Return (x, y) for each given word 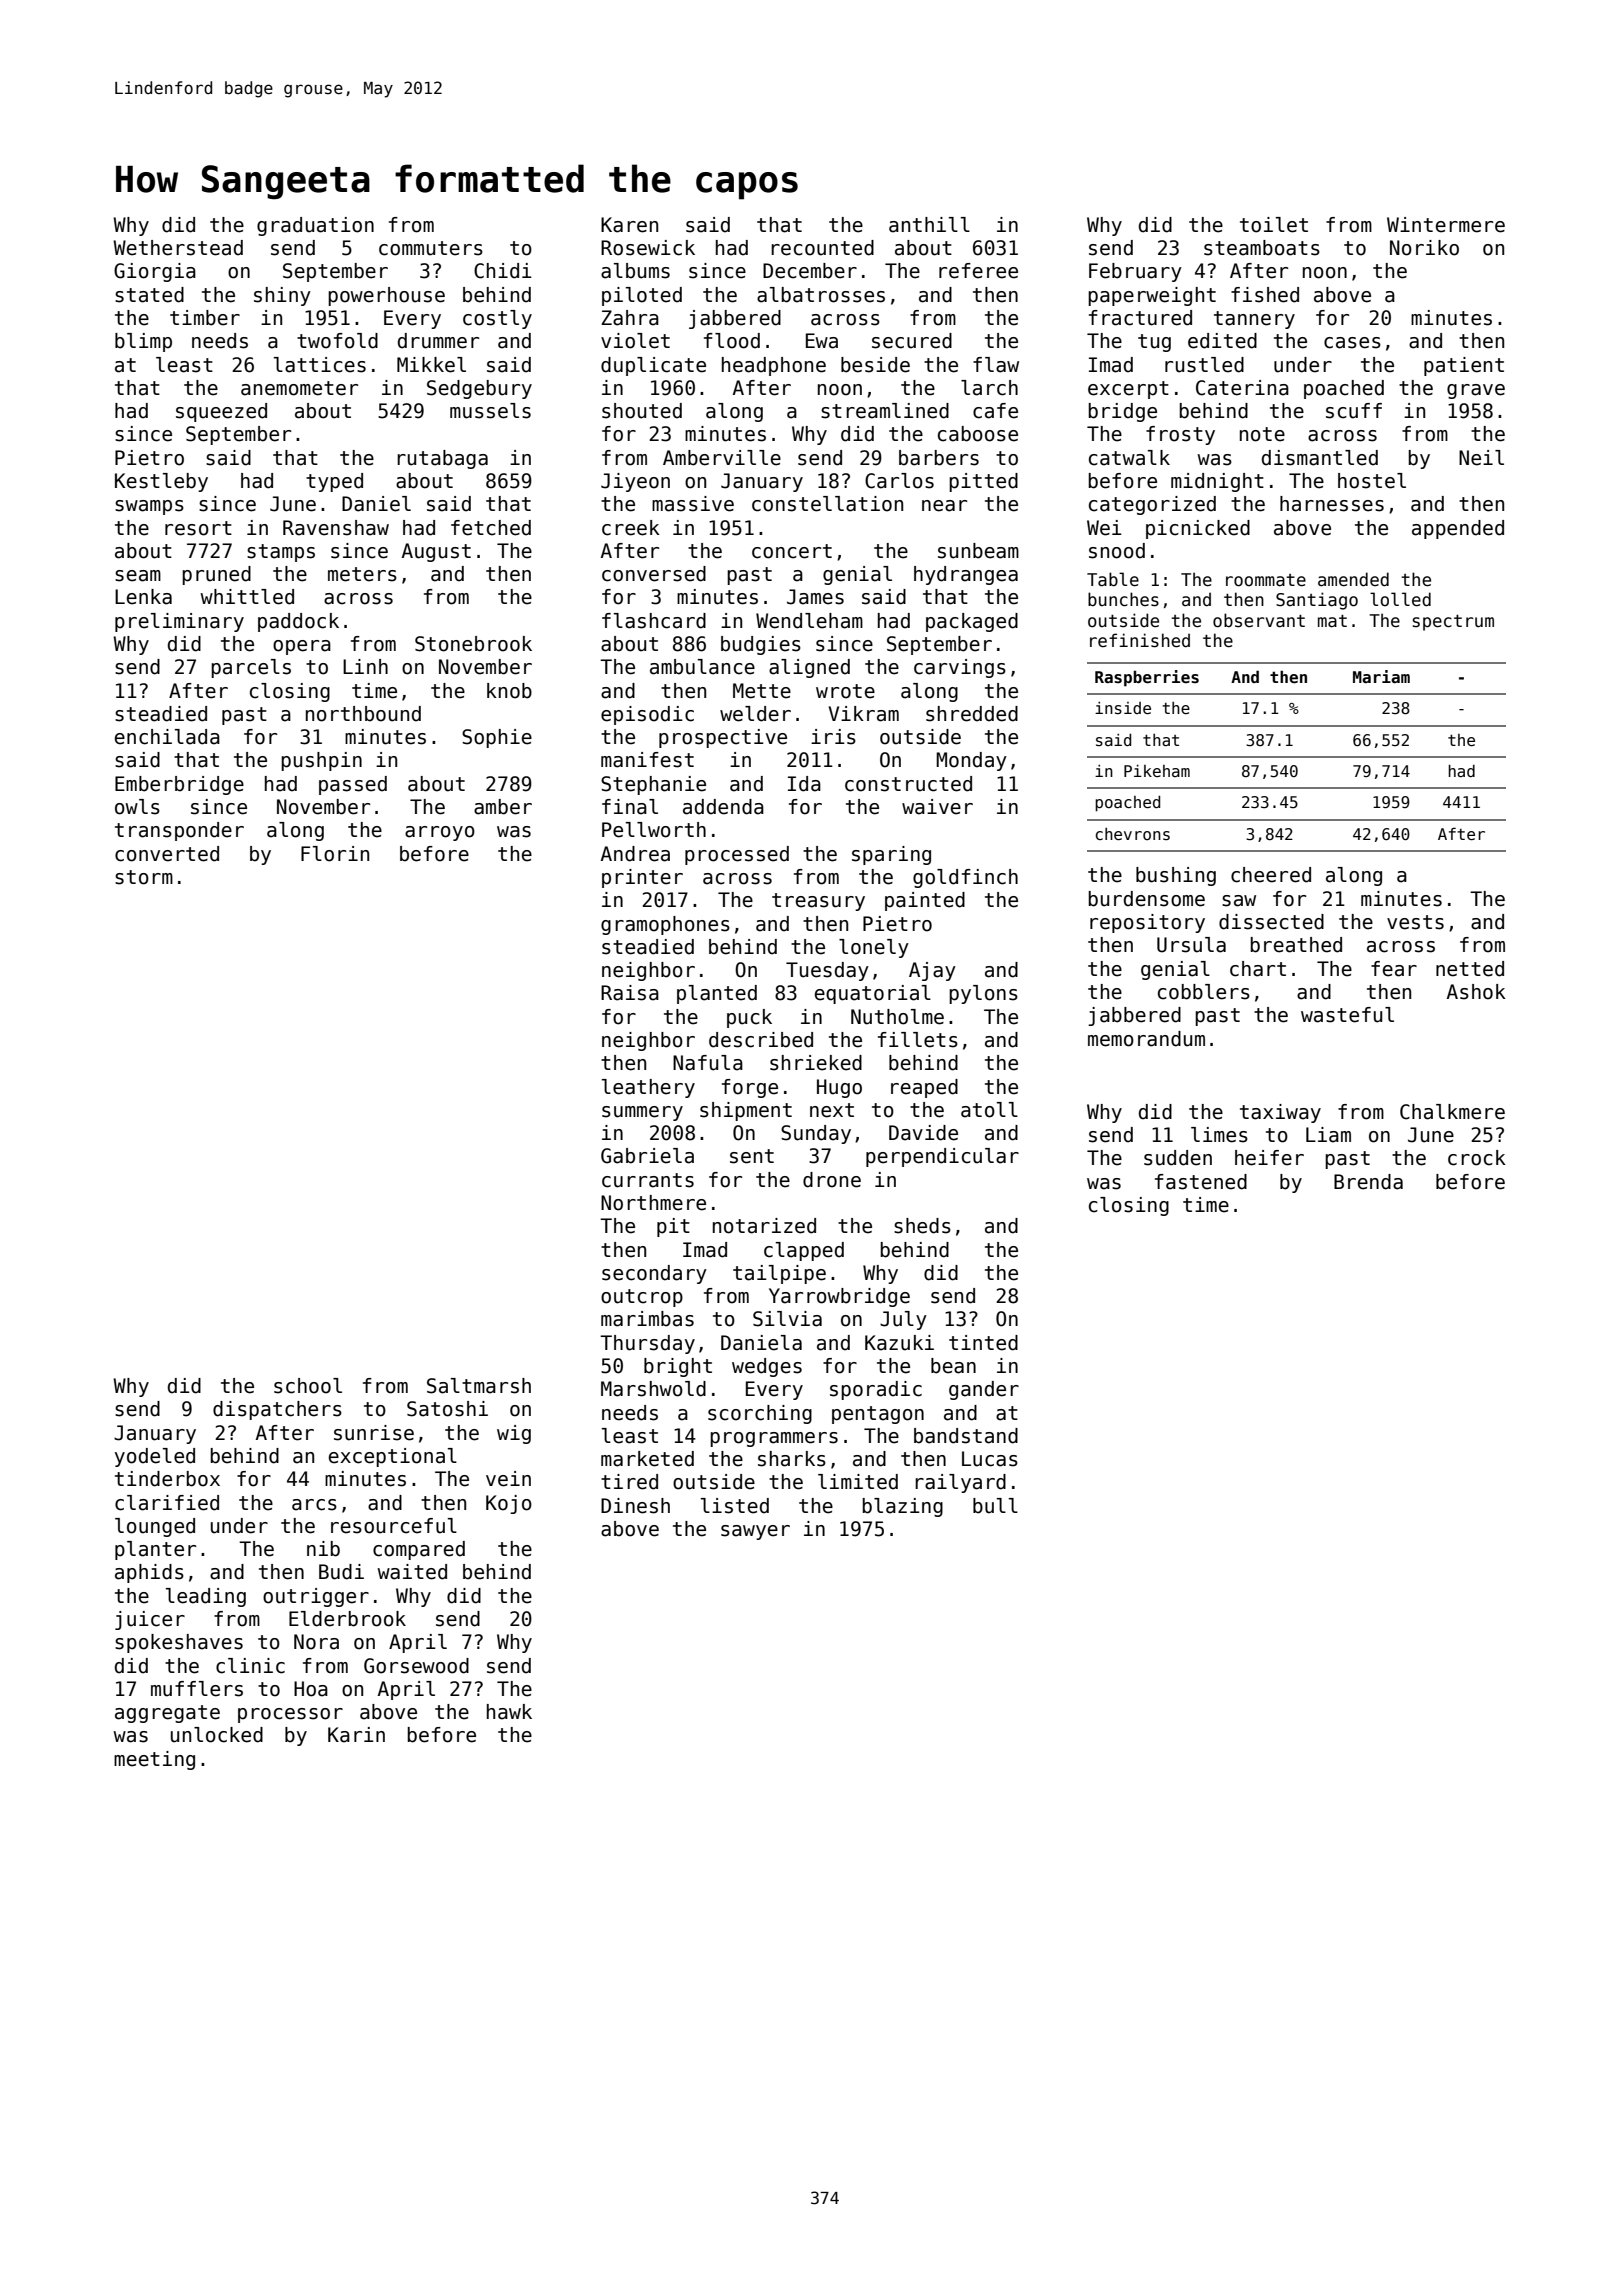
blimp (143, 342)
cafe (995, 411)
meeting (154, 1760)
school (308, 1386)
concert (792, 551)
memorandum (1146, 1039)
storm (144, 877)
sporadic (876, 1390)
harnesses (1332, 504)
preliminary (179, 622)
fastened (1201, 1182)
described (761, 1040)
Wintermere (1446, 225)
